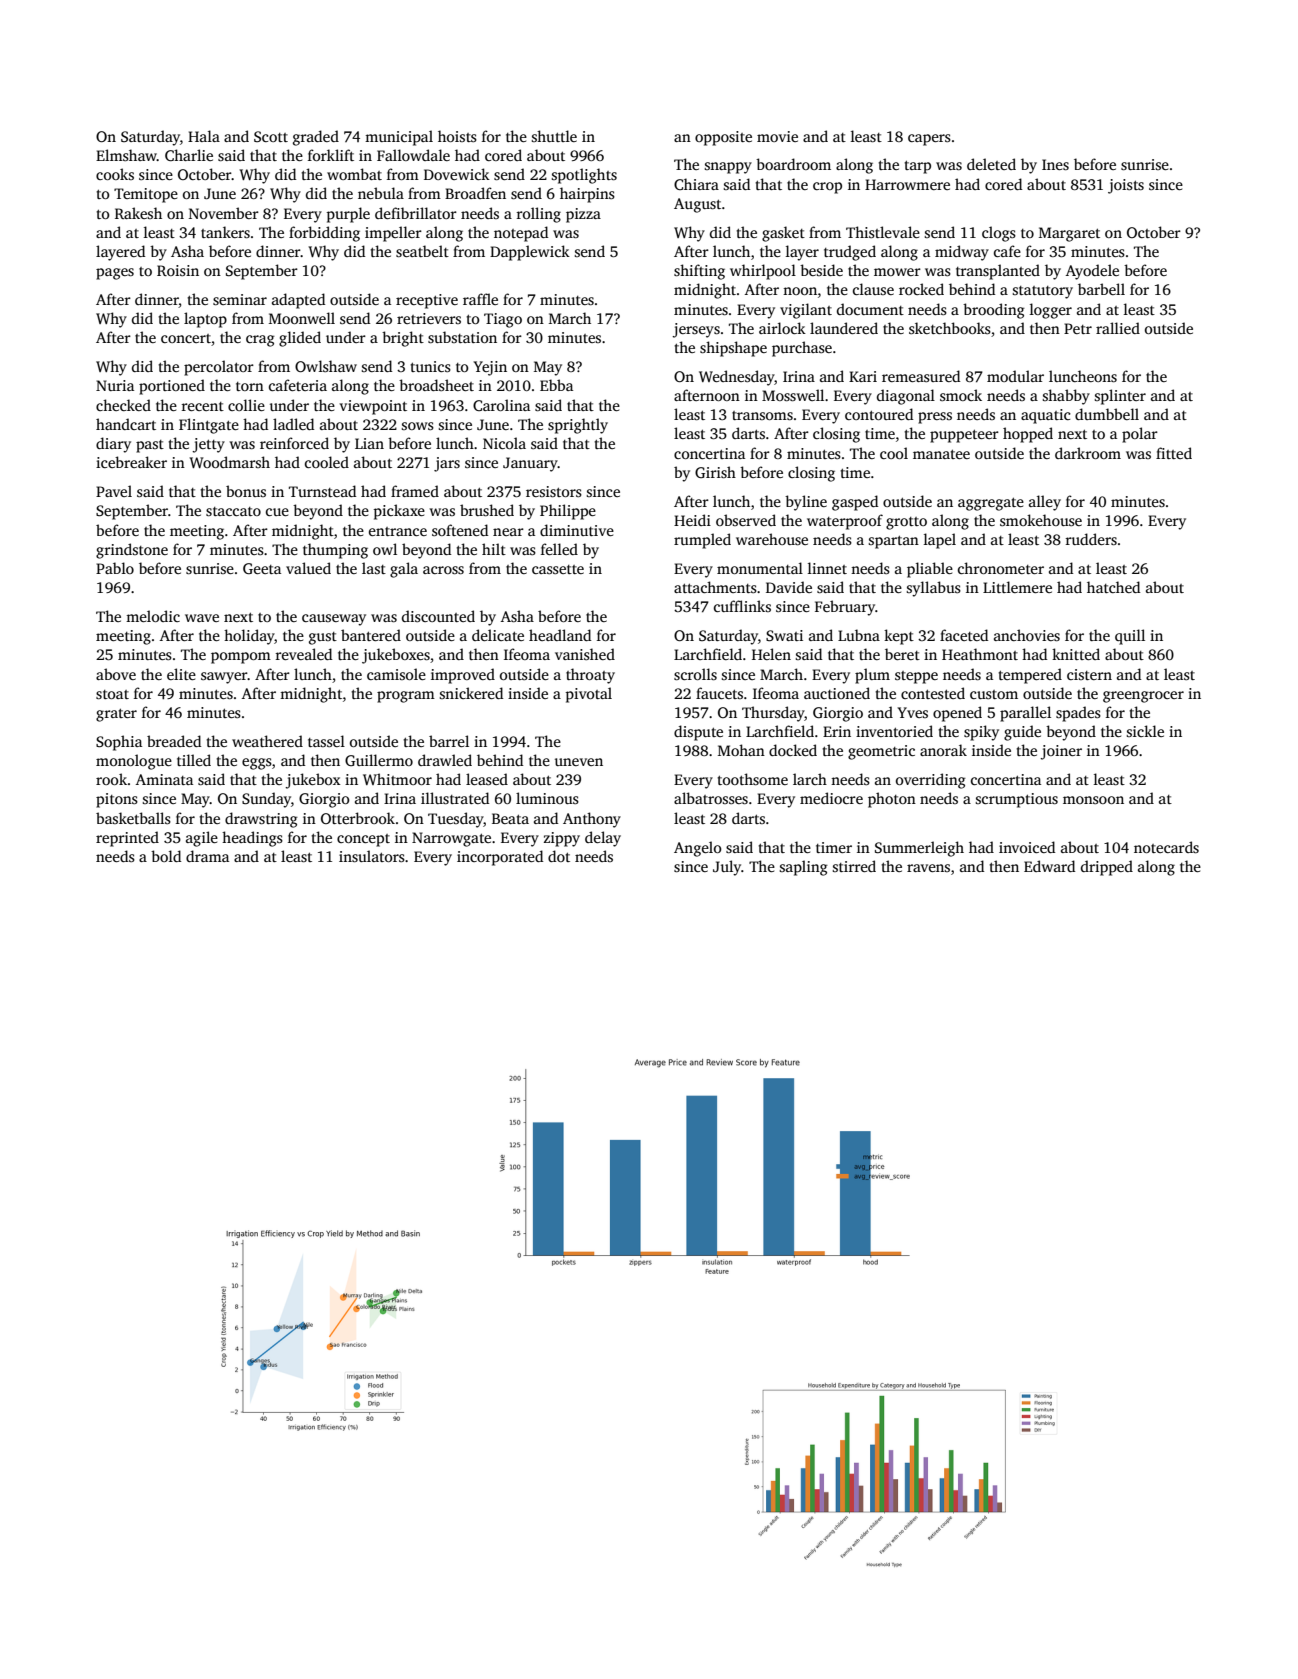 The image size is (1298, 1679). I want to click on grater, so click(116, 715).
